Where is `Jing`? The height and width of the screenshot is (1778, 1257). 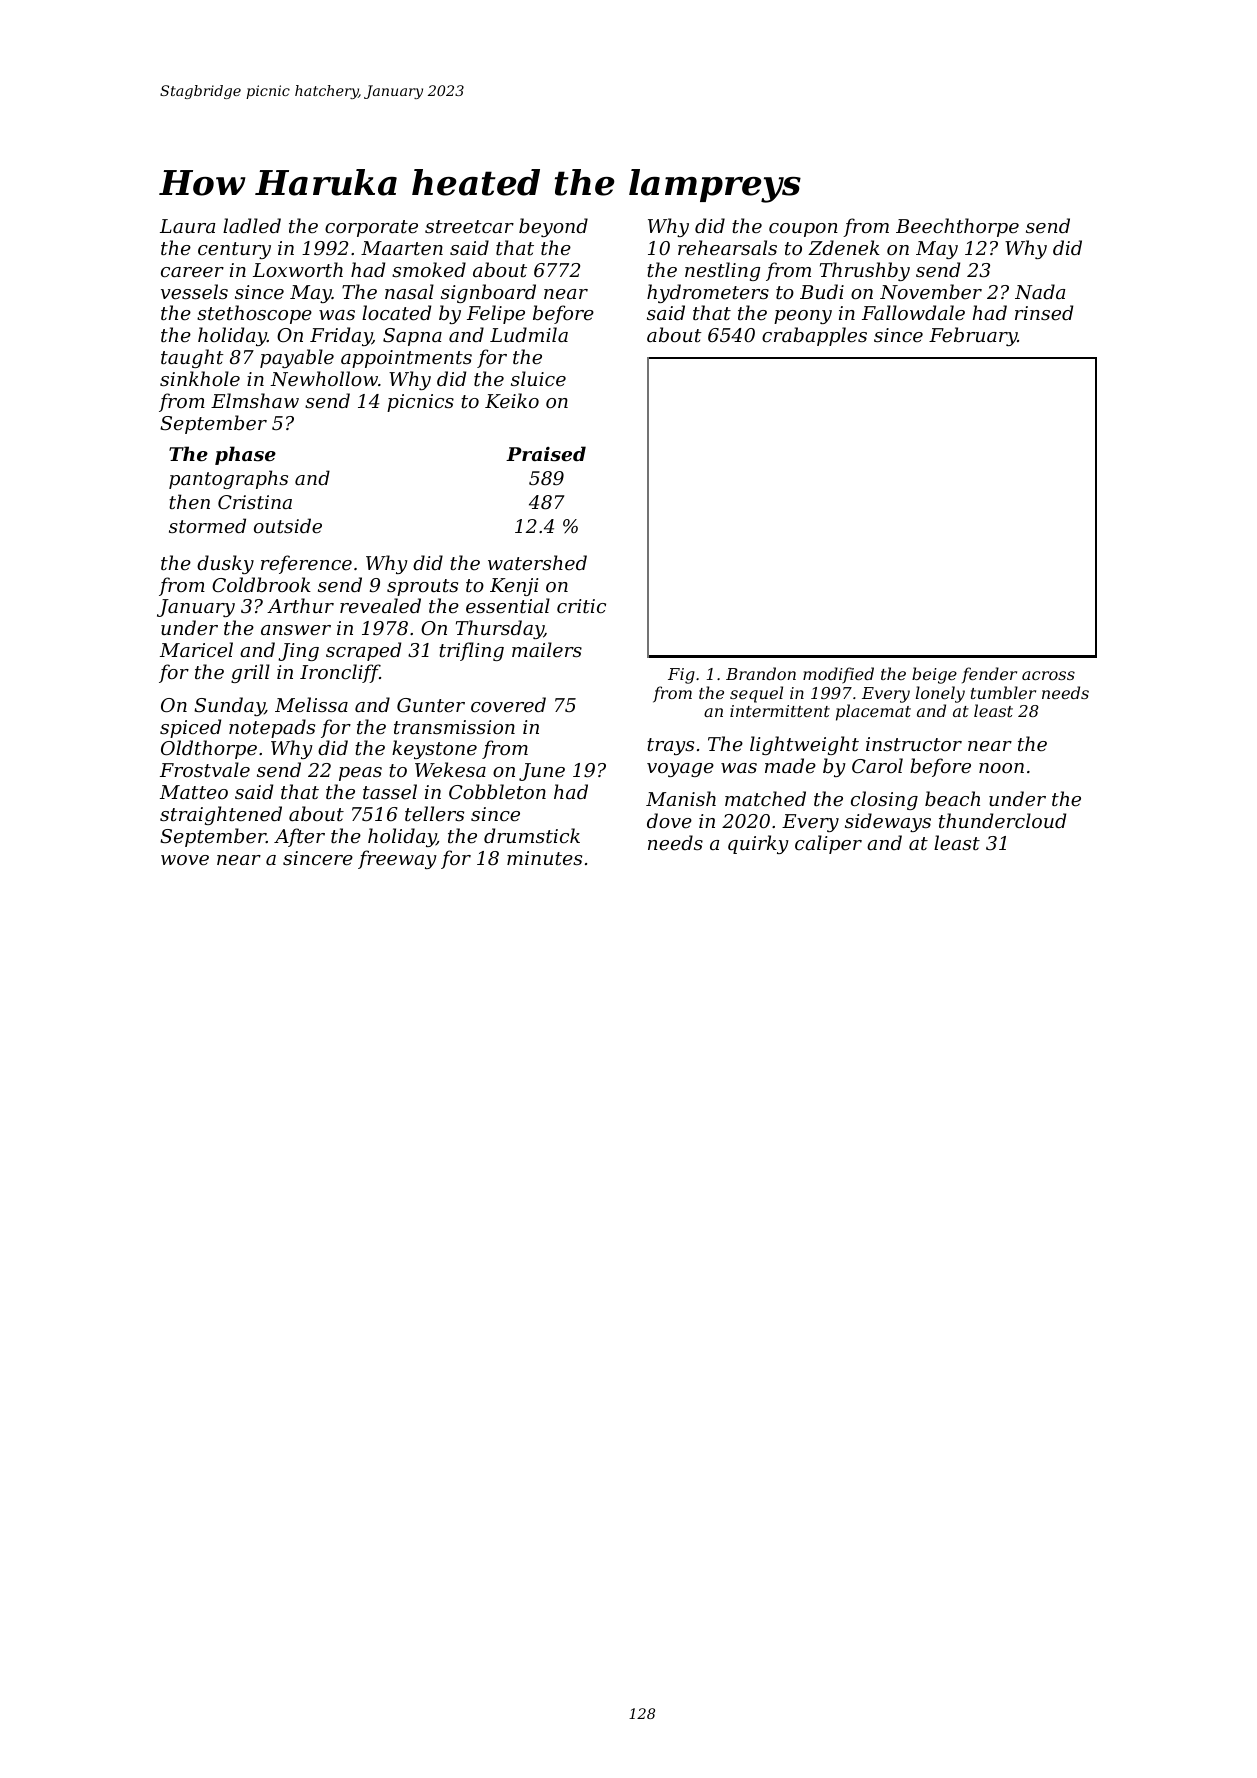
Jing is located at coordinates (298, 652).
